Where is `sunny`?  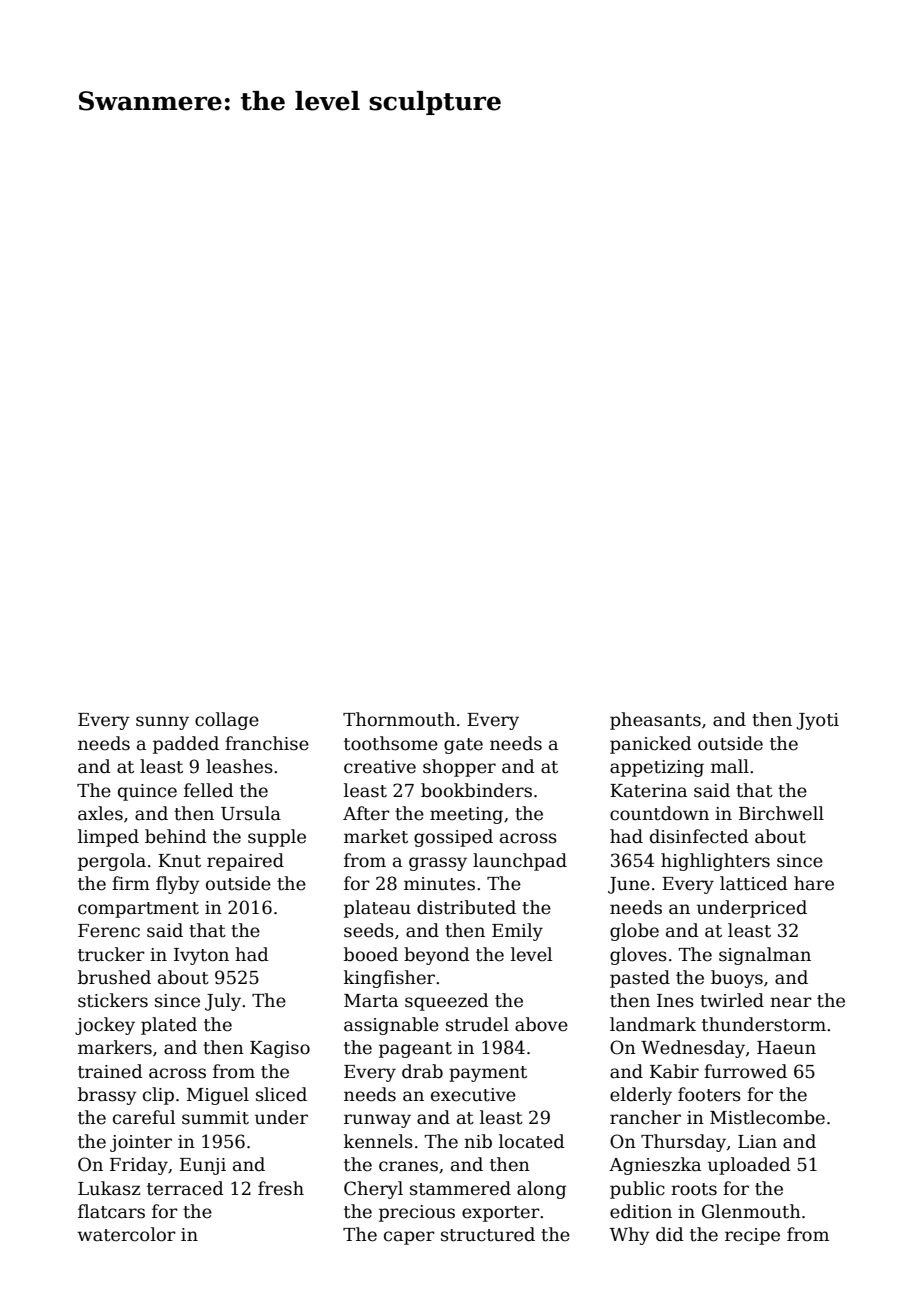 sunny is located at coordinates (162, 723).
